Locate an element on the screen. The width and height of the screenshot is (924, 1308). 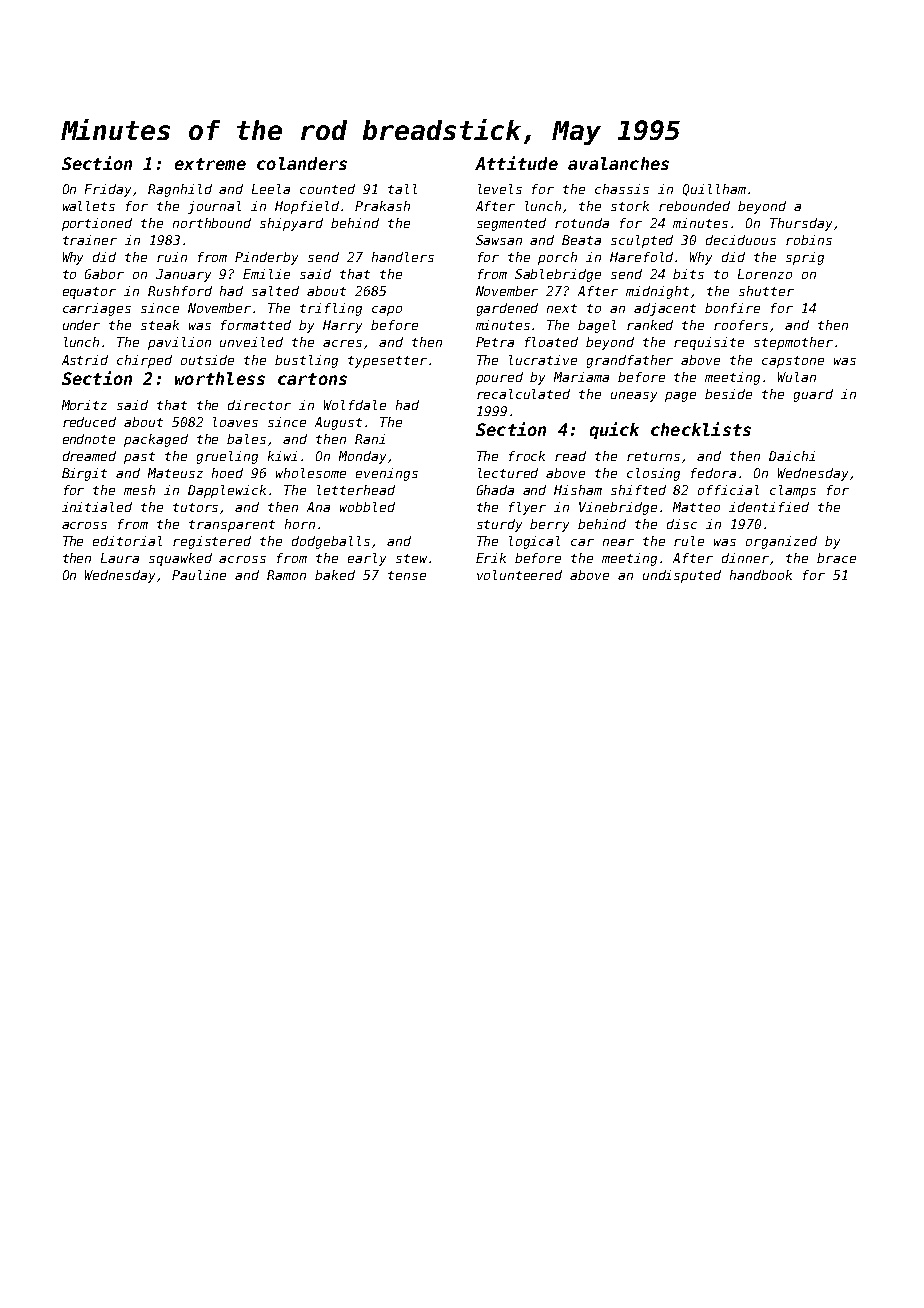
extreme is located at coordinates (210, 164).
